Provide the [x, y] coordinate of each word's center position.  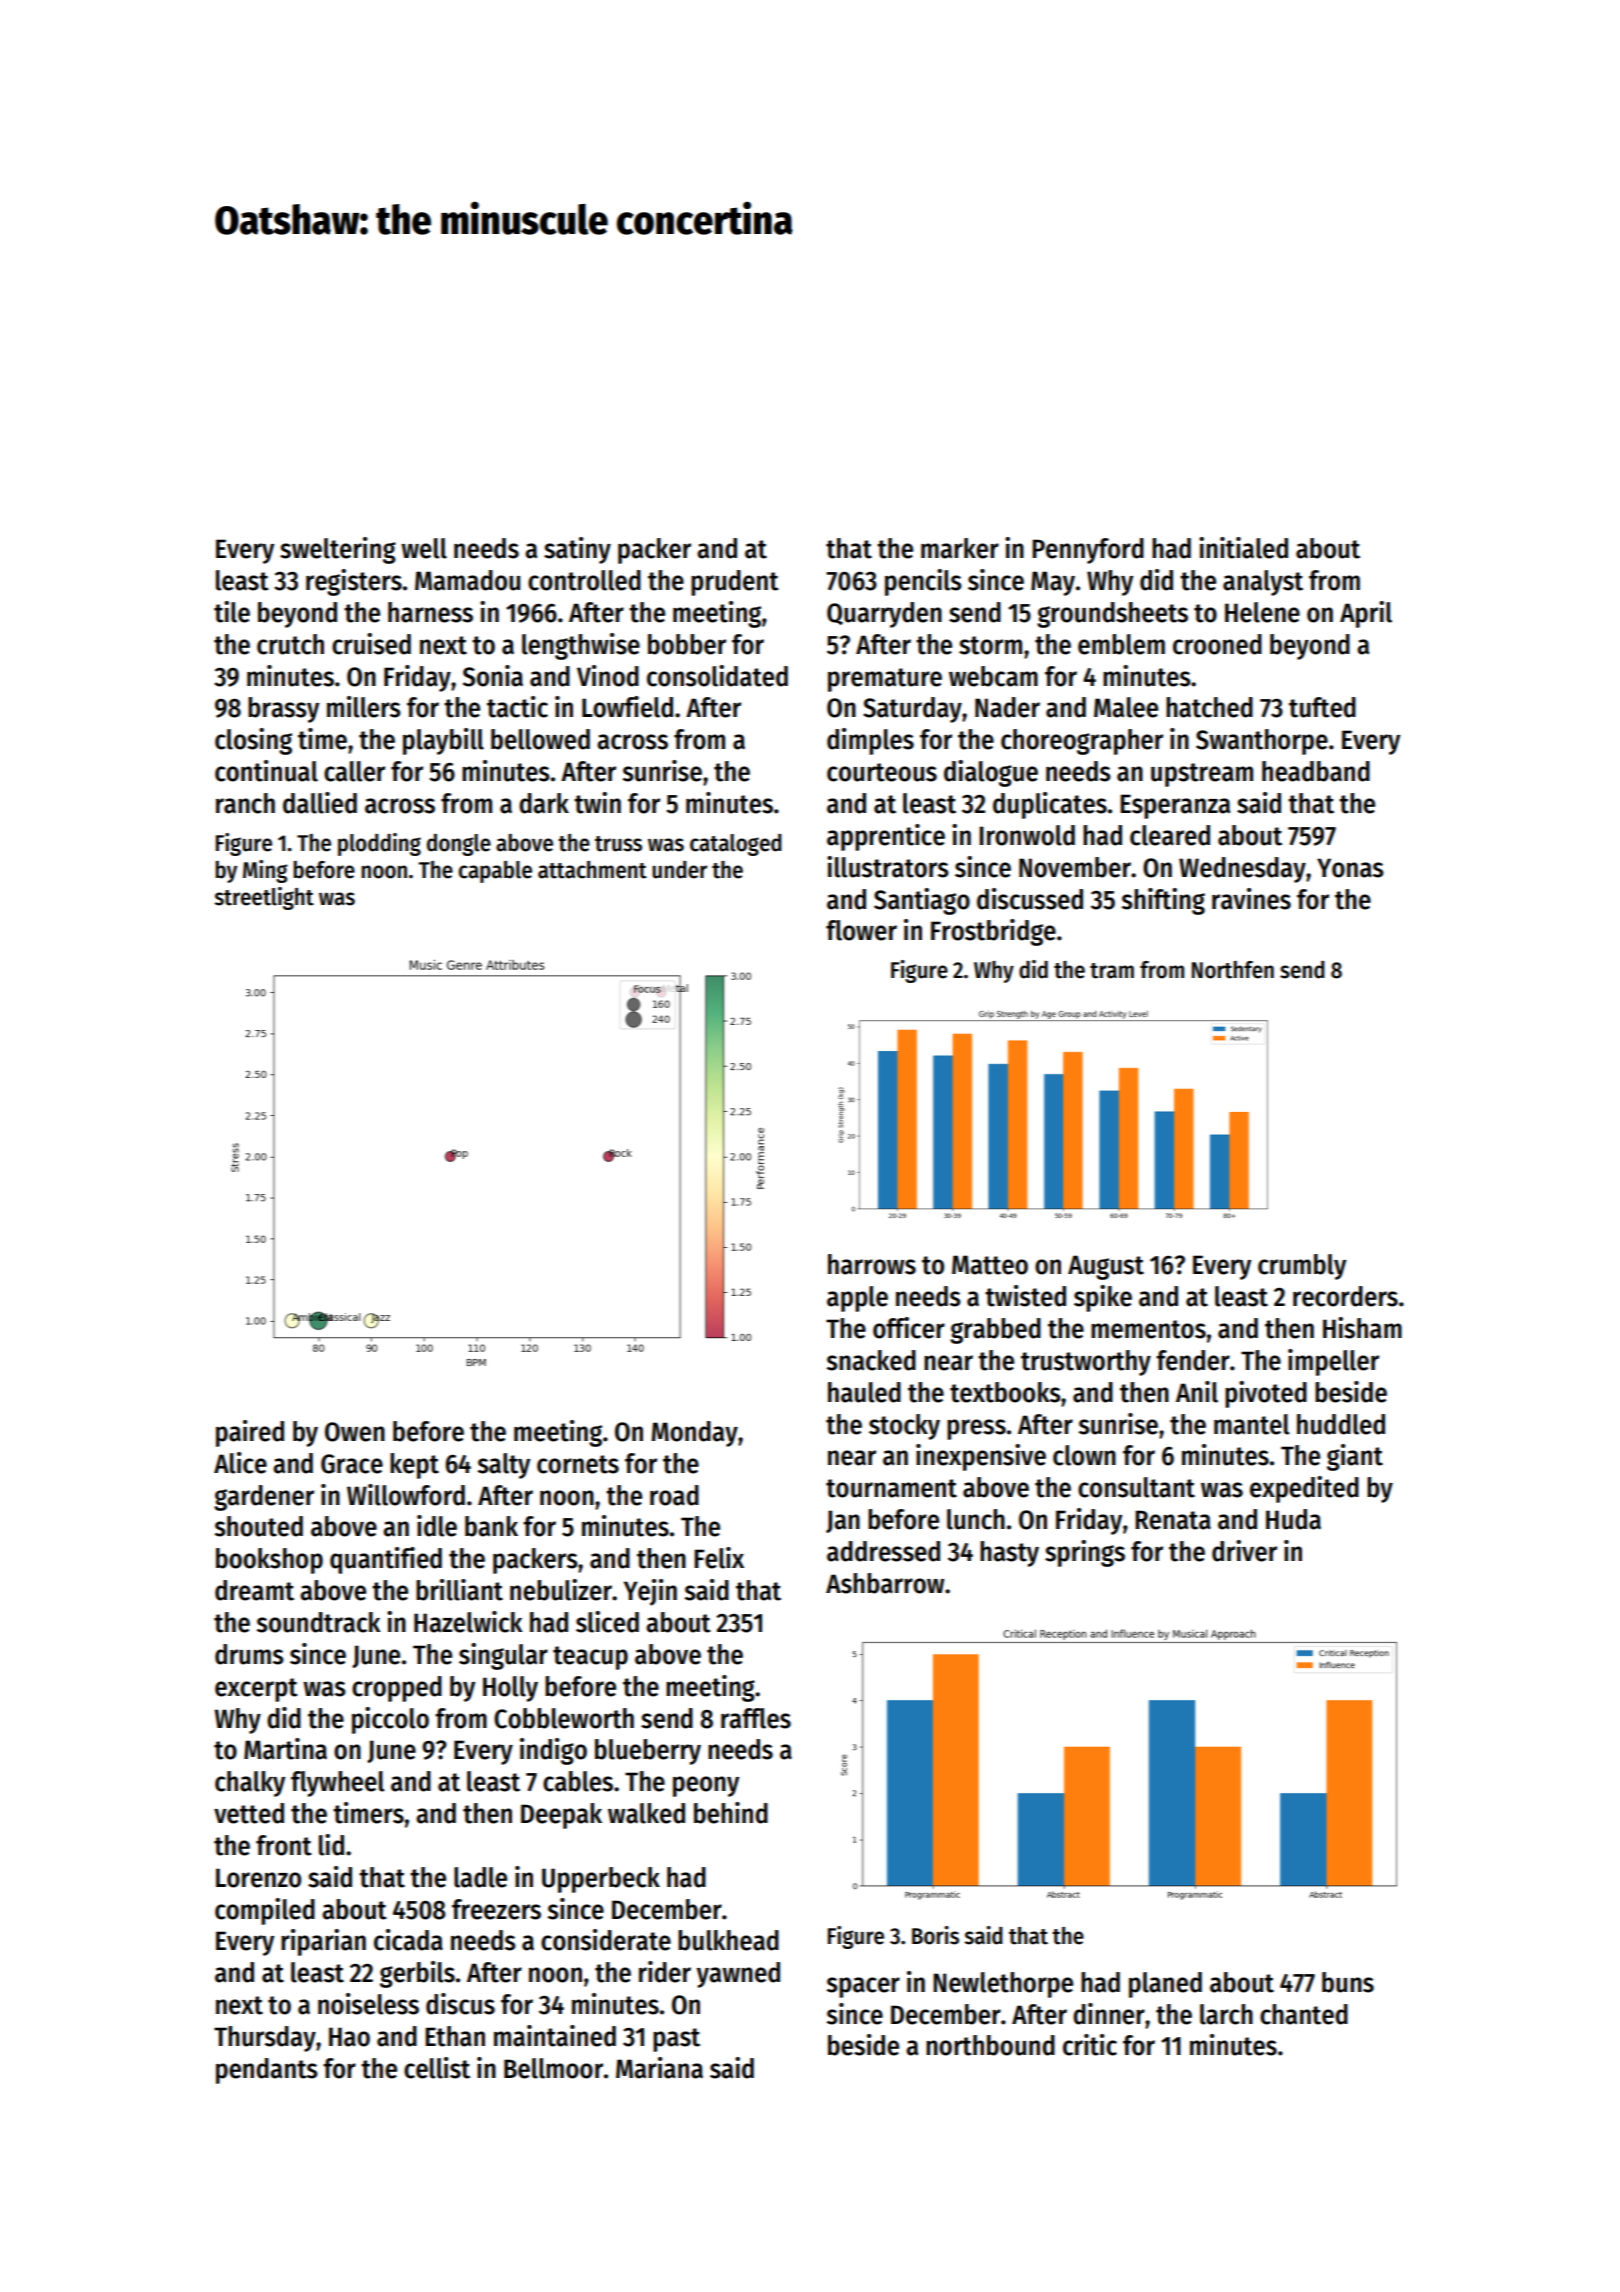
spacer [863, 1987]
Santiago [922, 901]
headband [1316, 771]
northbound [990, 2045]
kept [414, 1466]
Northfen [1233, 970]
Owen [355, 1432]
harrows [872, 1264]
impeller [1333, 1362]
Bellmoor [553, 2068]
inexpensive [981, 1457]
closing [253, 741]
